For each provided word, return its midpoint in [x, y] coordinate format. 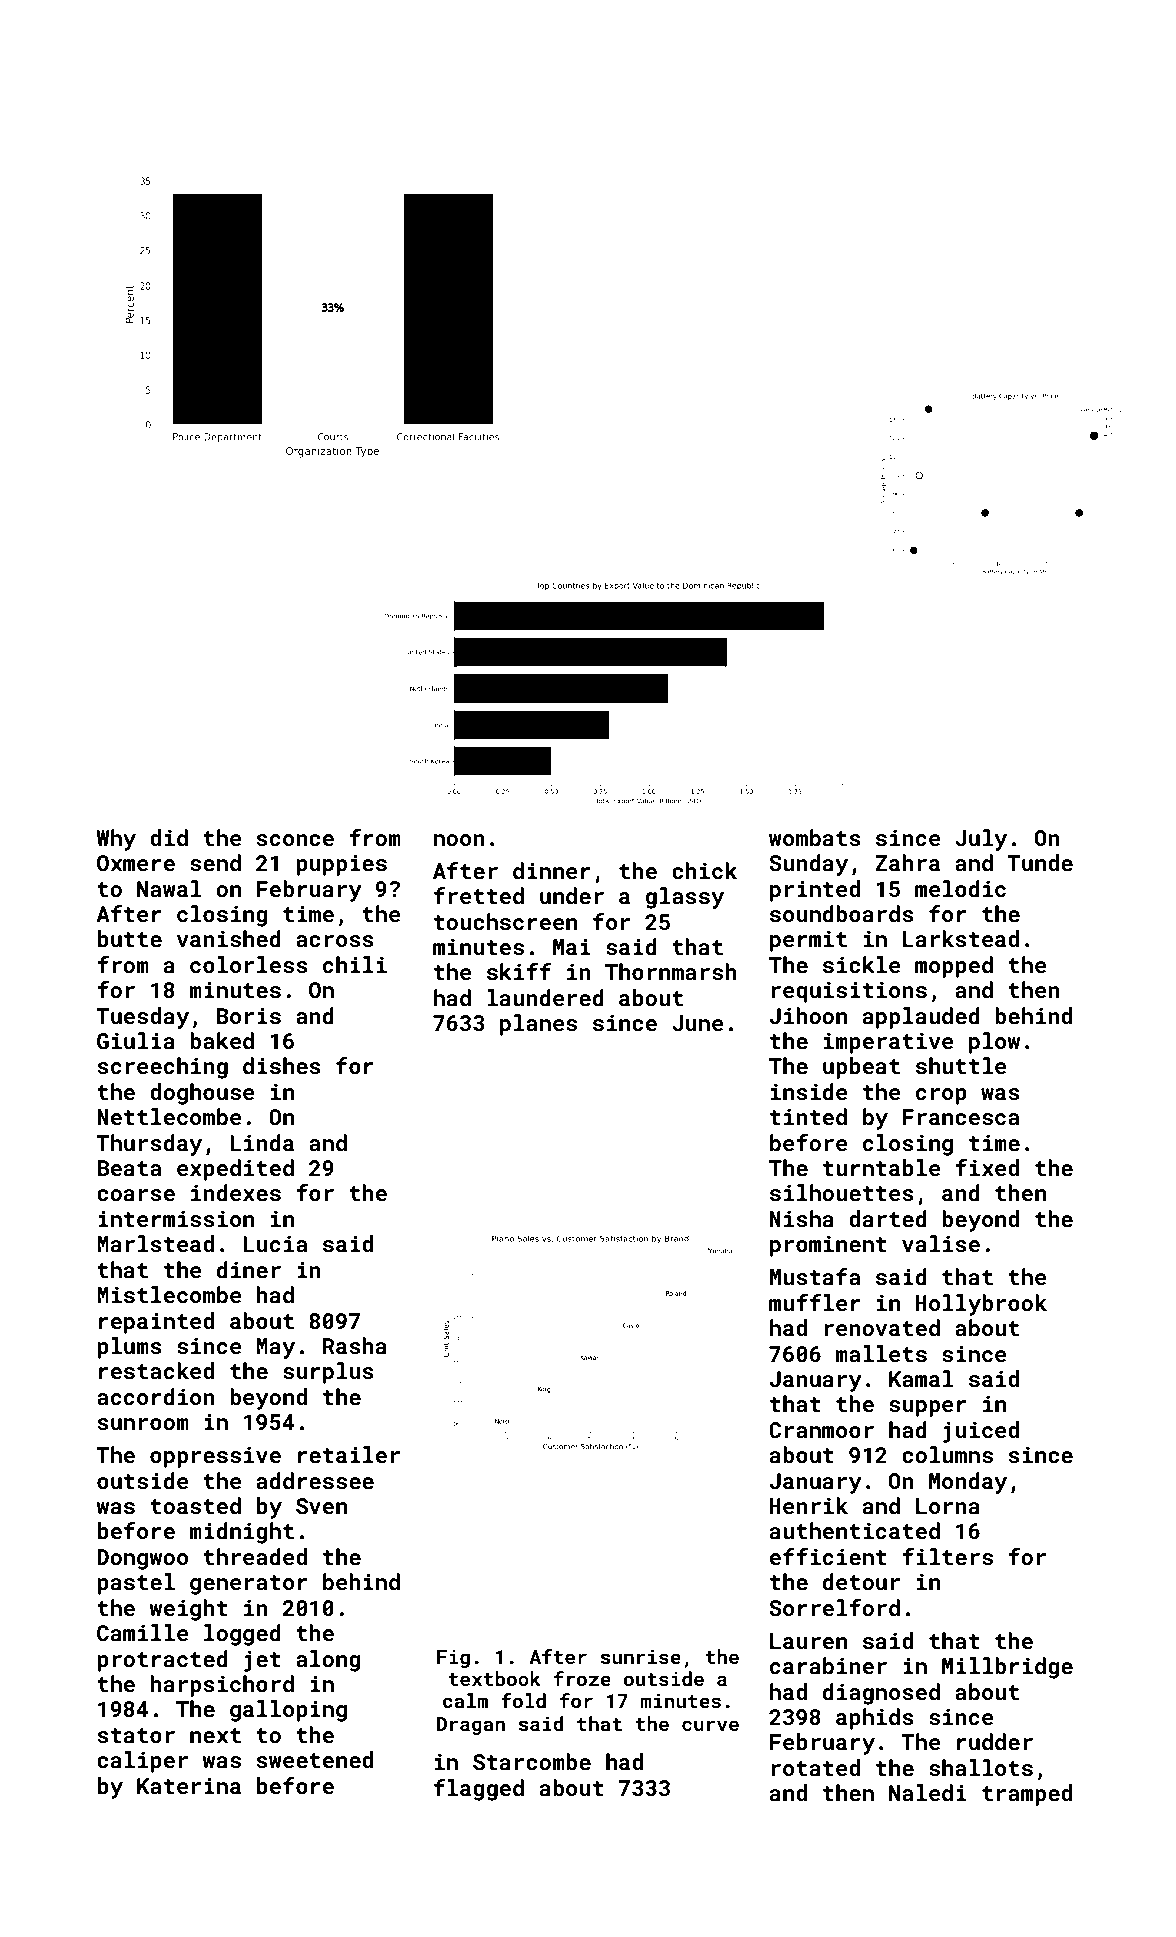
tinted [808, 1116]
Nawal [169, 888]
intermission [176, 1219]
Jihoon [808, 1015]
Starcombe [532, 1761]
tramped [1027, 1795]
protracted [163, 1661]
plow [994, 1043]
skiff [519, 971]
